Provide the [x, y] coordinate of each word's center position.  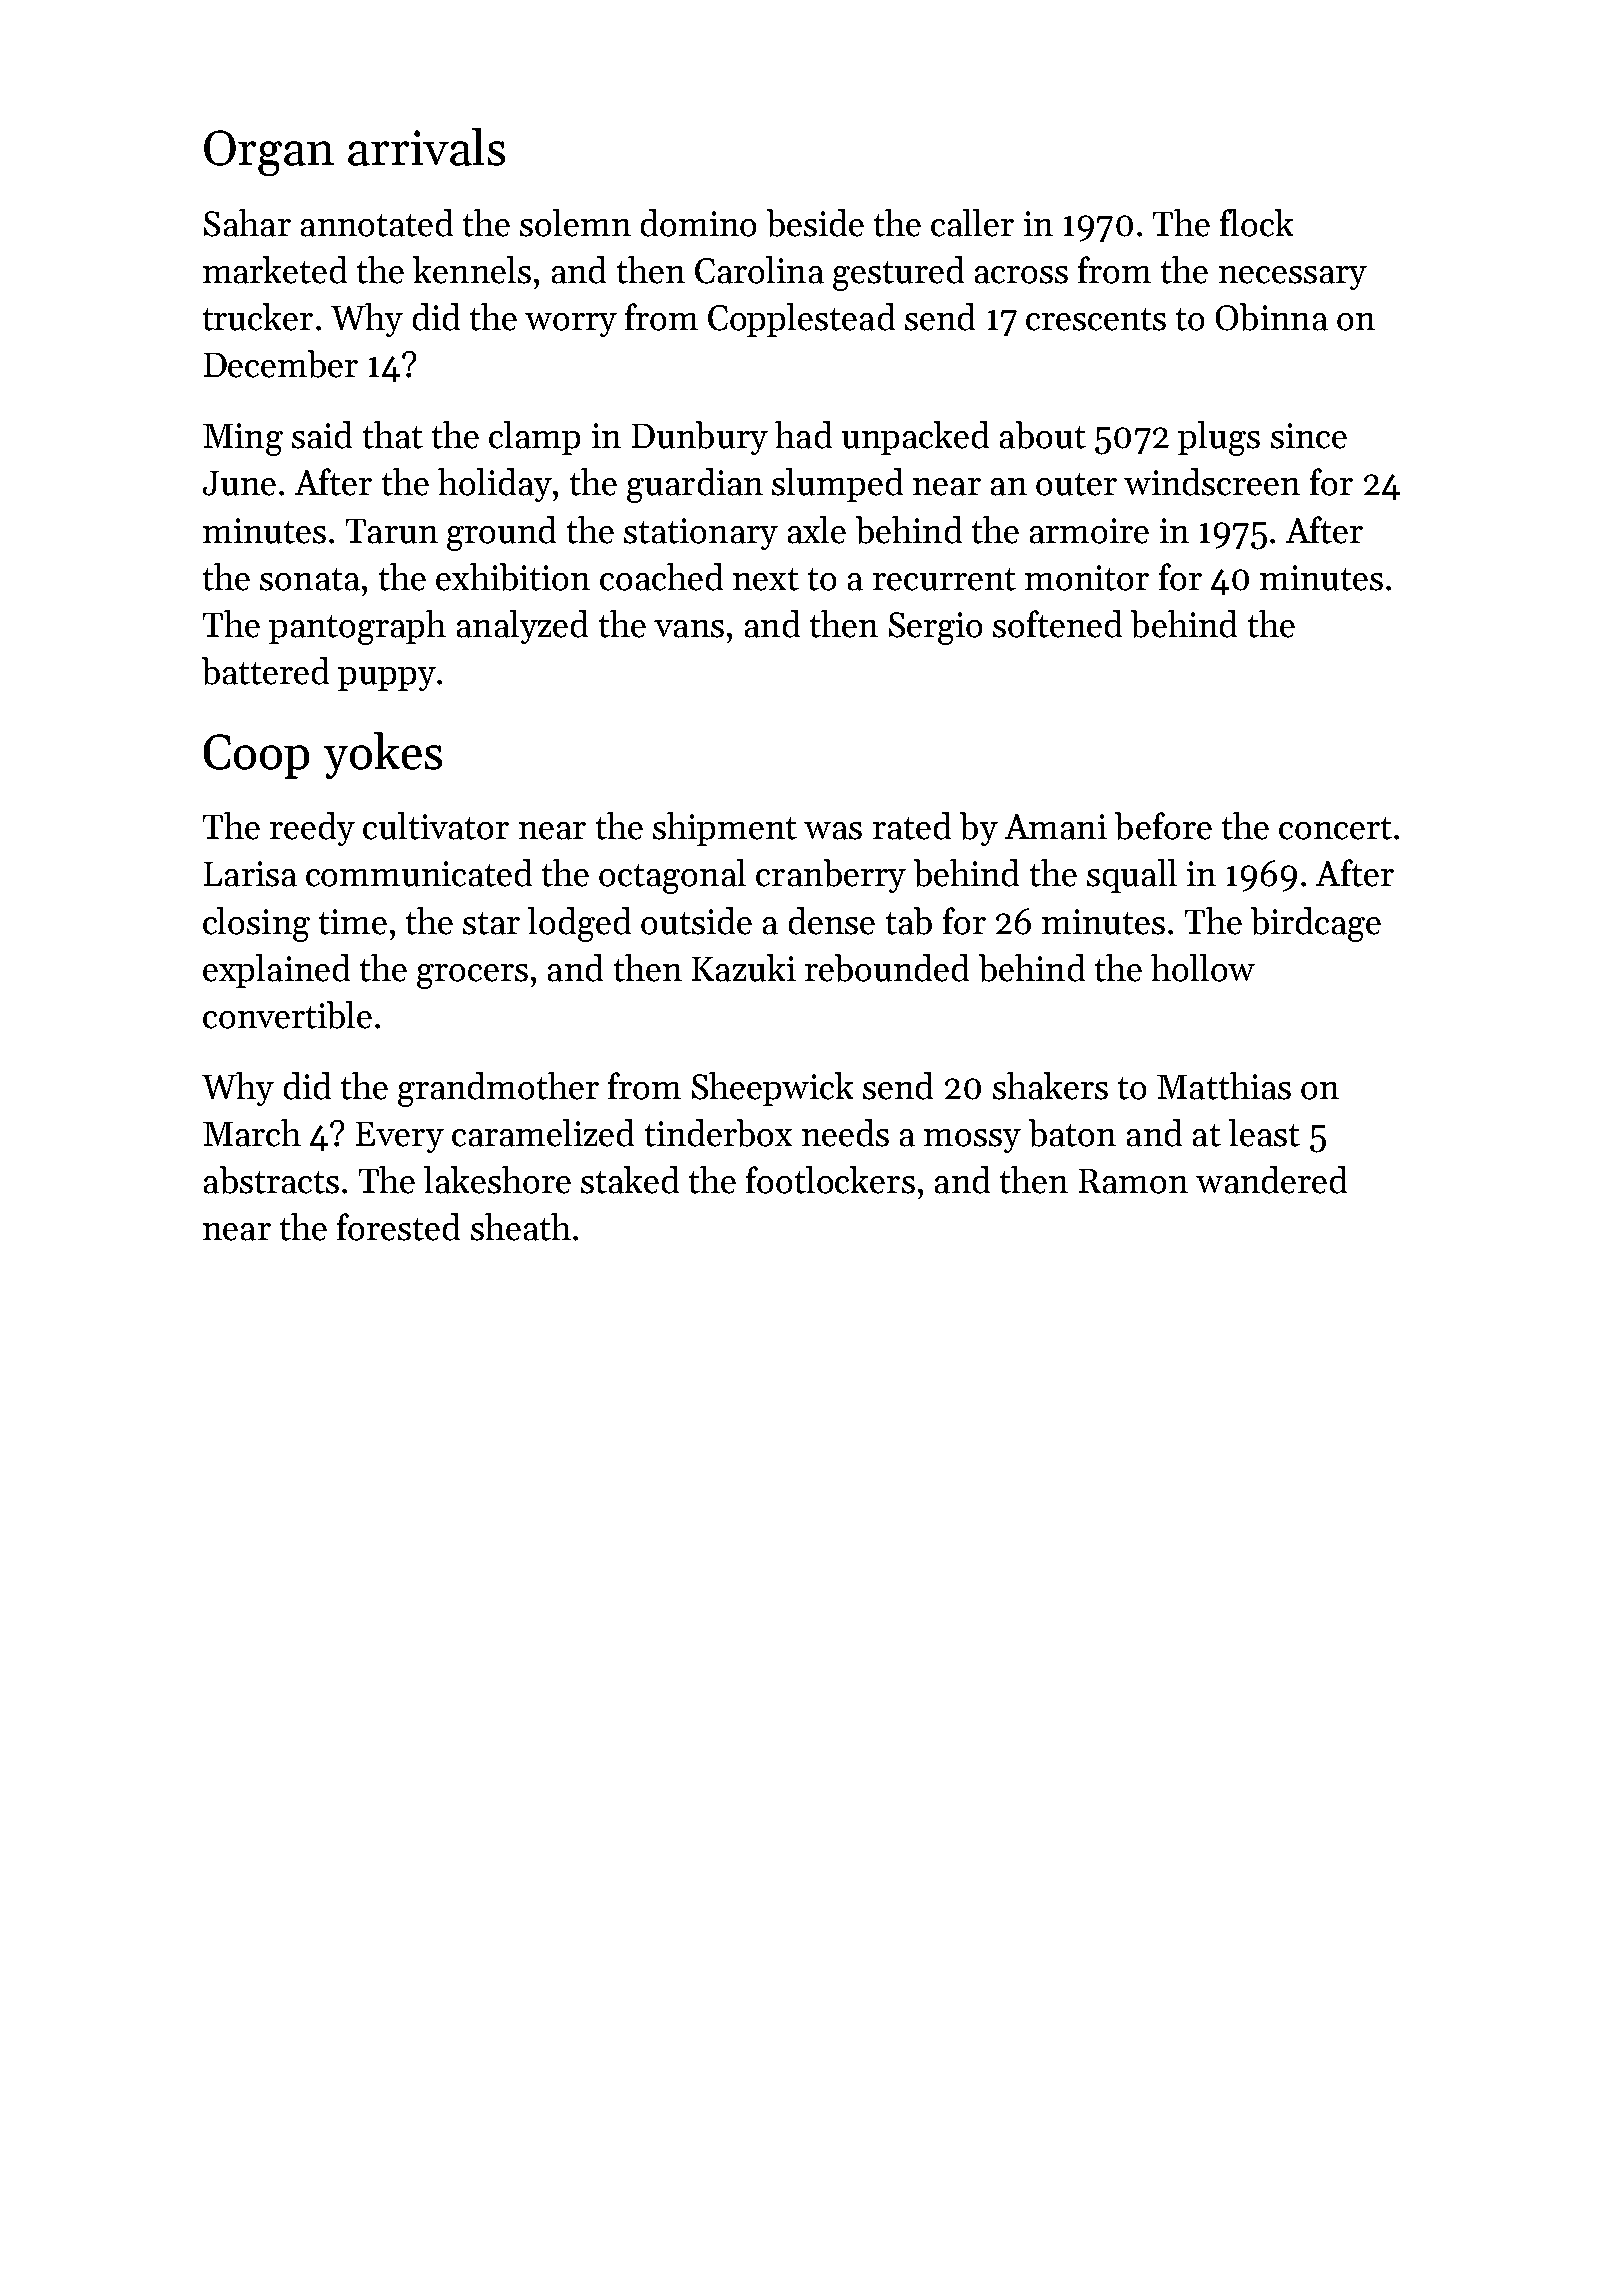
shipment [725, 829]
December [281, 364]
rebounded [887, 968]
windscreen [1212, 482]
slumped [837, 485]
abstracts [271, 1180]
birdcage [1316, 924]
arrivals [426, 147]
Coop [256, 756]
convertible [287, 1015]
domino [698, 223]
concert [1335, 828]
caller [972, 223]
